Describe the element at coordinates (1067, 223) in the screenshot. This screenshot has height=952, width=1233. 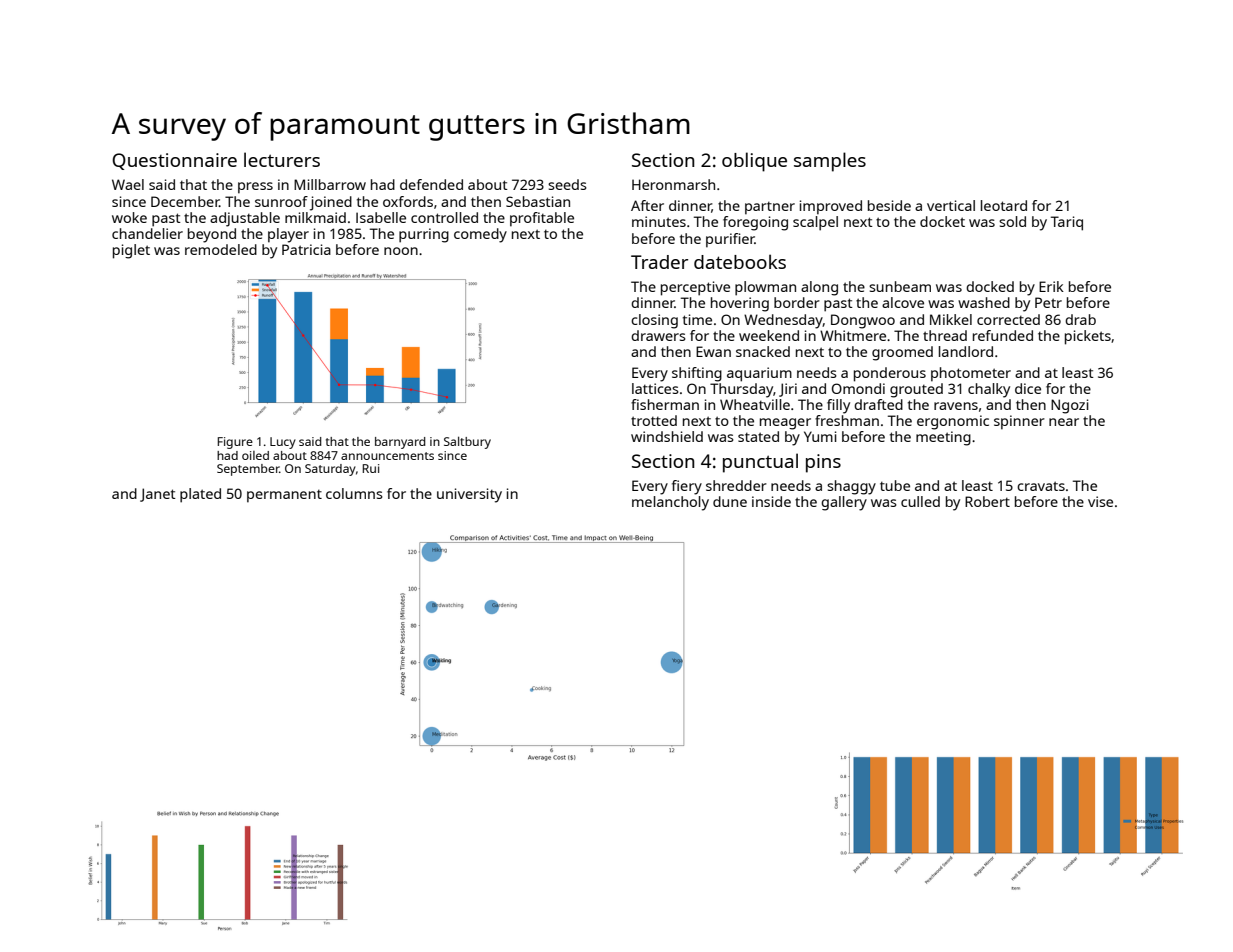
I see `Tariq` at that location.
